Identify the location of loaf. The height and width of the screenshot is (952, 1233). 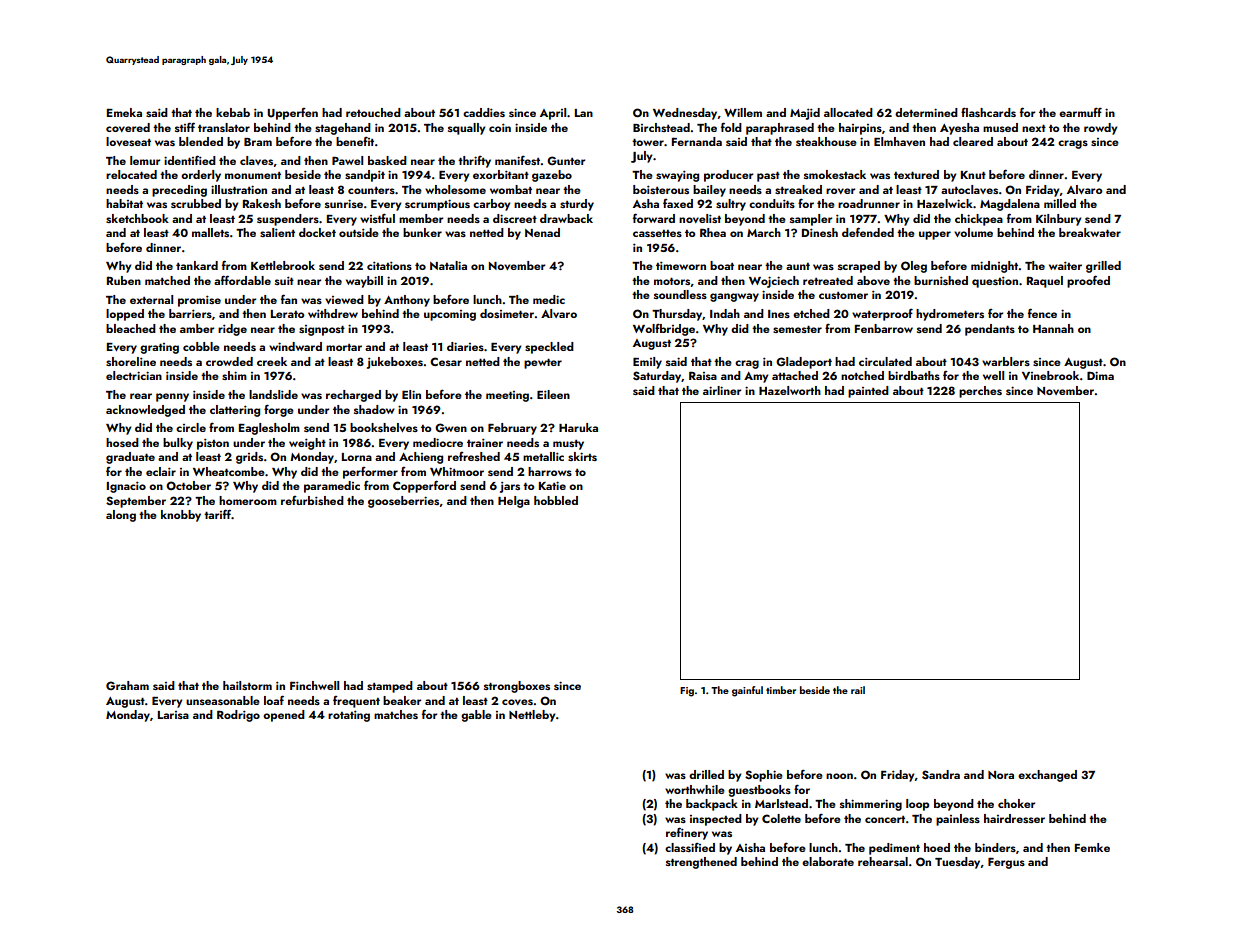
(274, 700).
